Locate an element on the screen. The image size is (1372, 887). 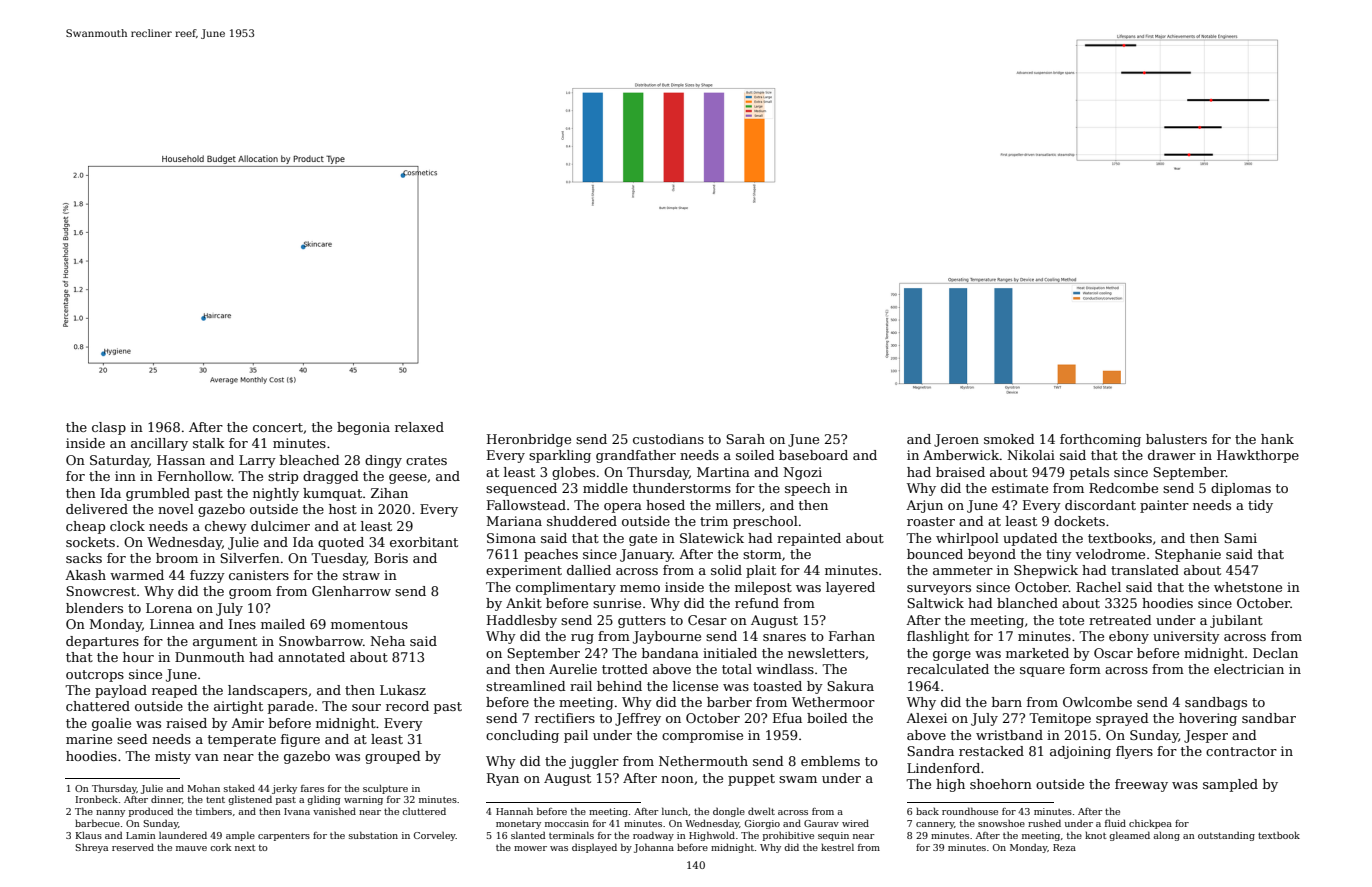
diplomas is located at coordinates (1241, 489).
